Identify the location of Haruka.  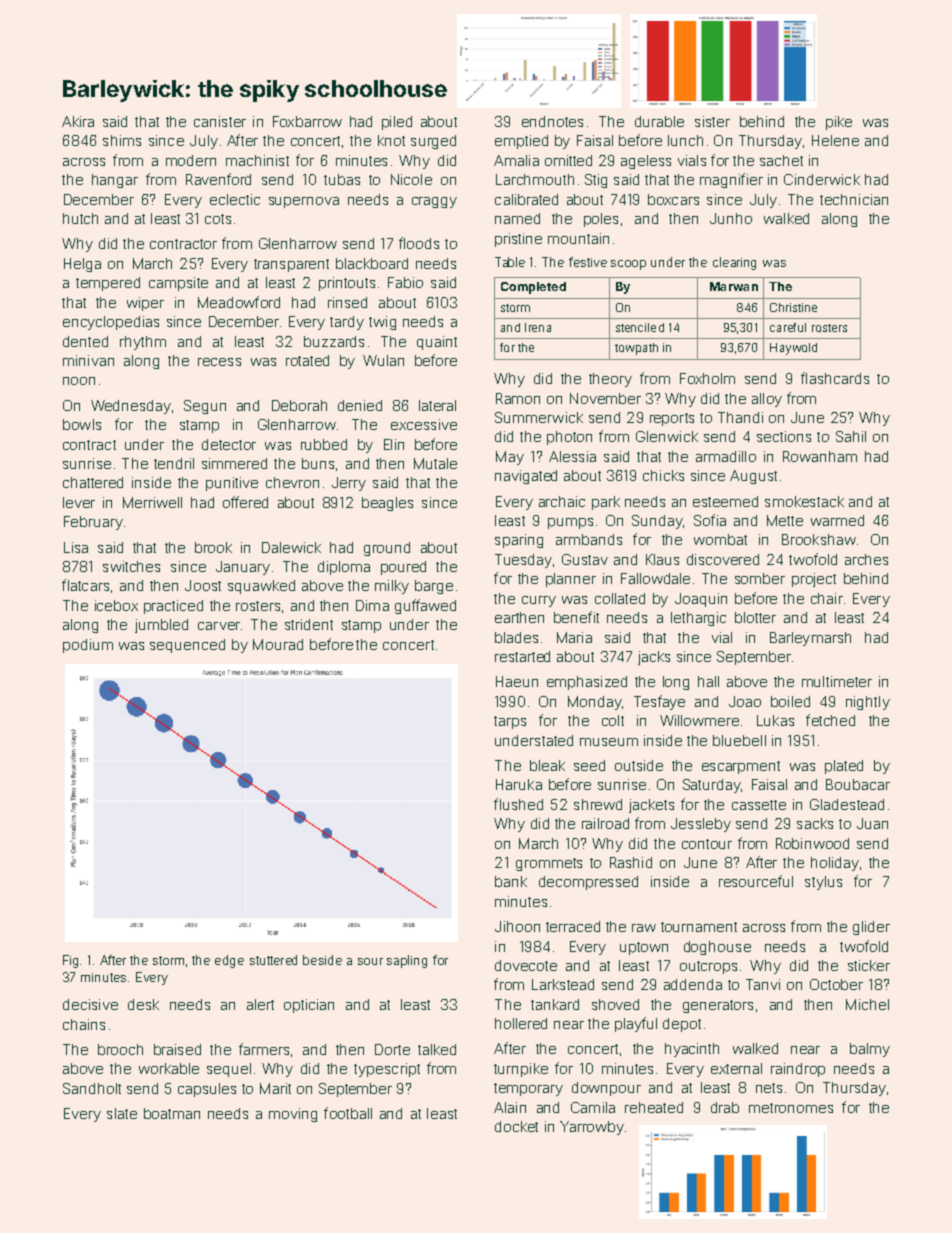
(519, 784).
